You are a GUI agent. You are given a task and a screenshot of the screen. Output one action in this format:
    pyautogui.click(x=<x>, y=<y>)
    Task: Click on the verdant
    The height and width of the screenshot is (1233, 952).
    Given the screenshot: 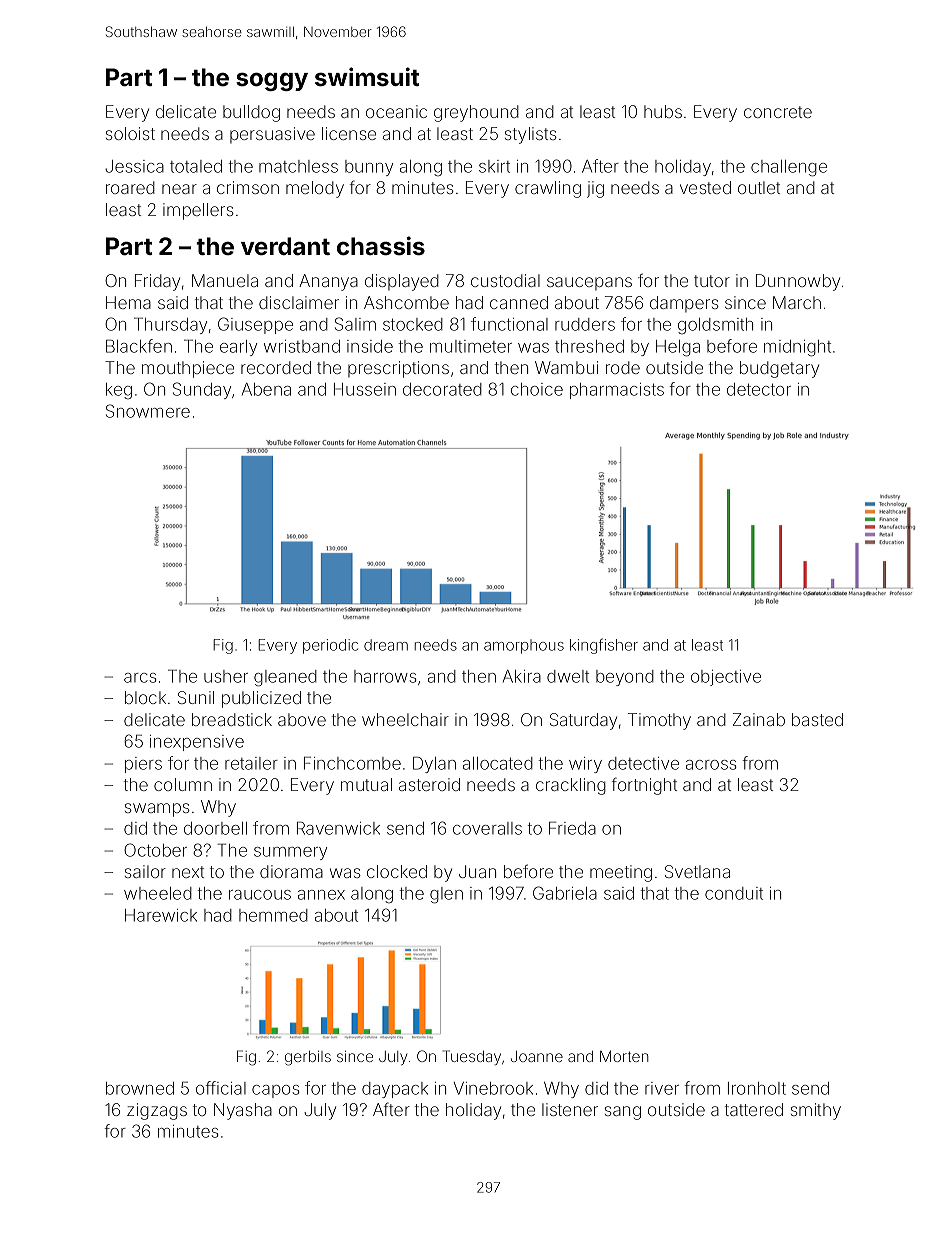 What is the action you would take?
    pyautogui.click(x=285, y=246)
